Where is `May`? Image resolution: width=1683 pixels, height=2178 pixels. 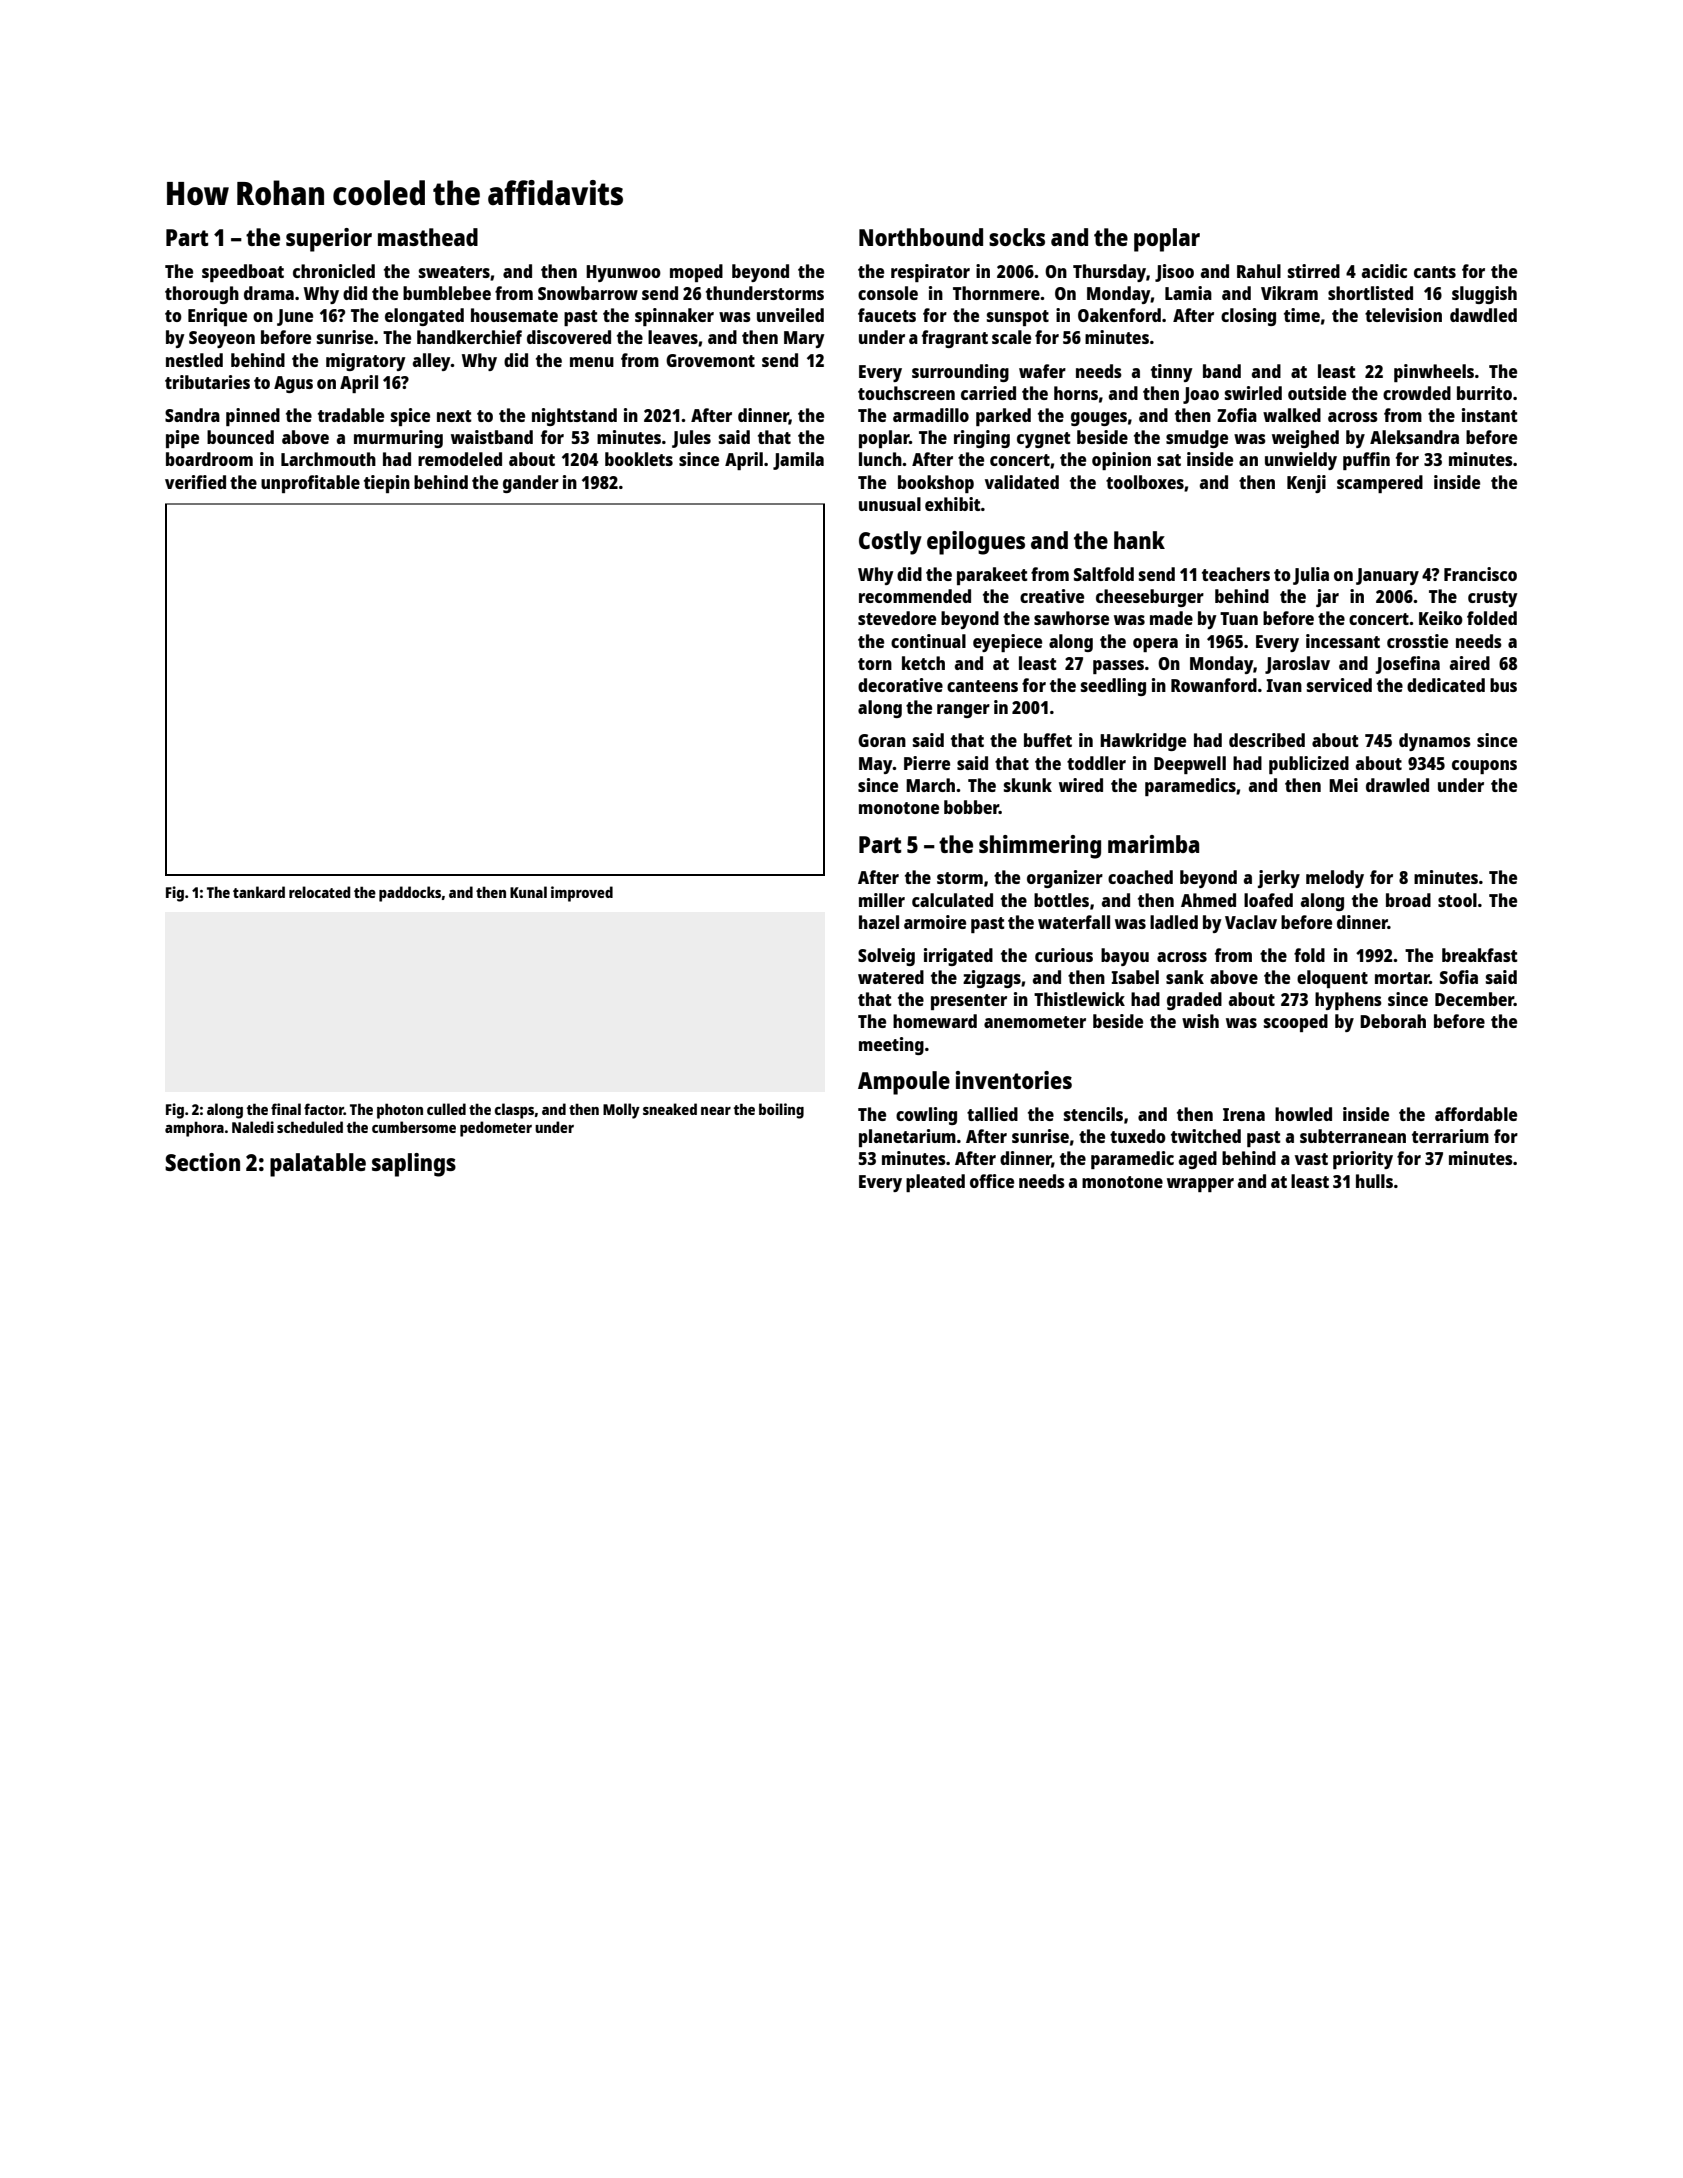 May is located at coordinates (876, 765).
